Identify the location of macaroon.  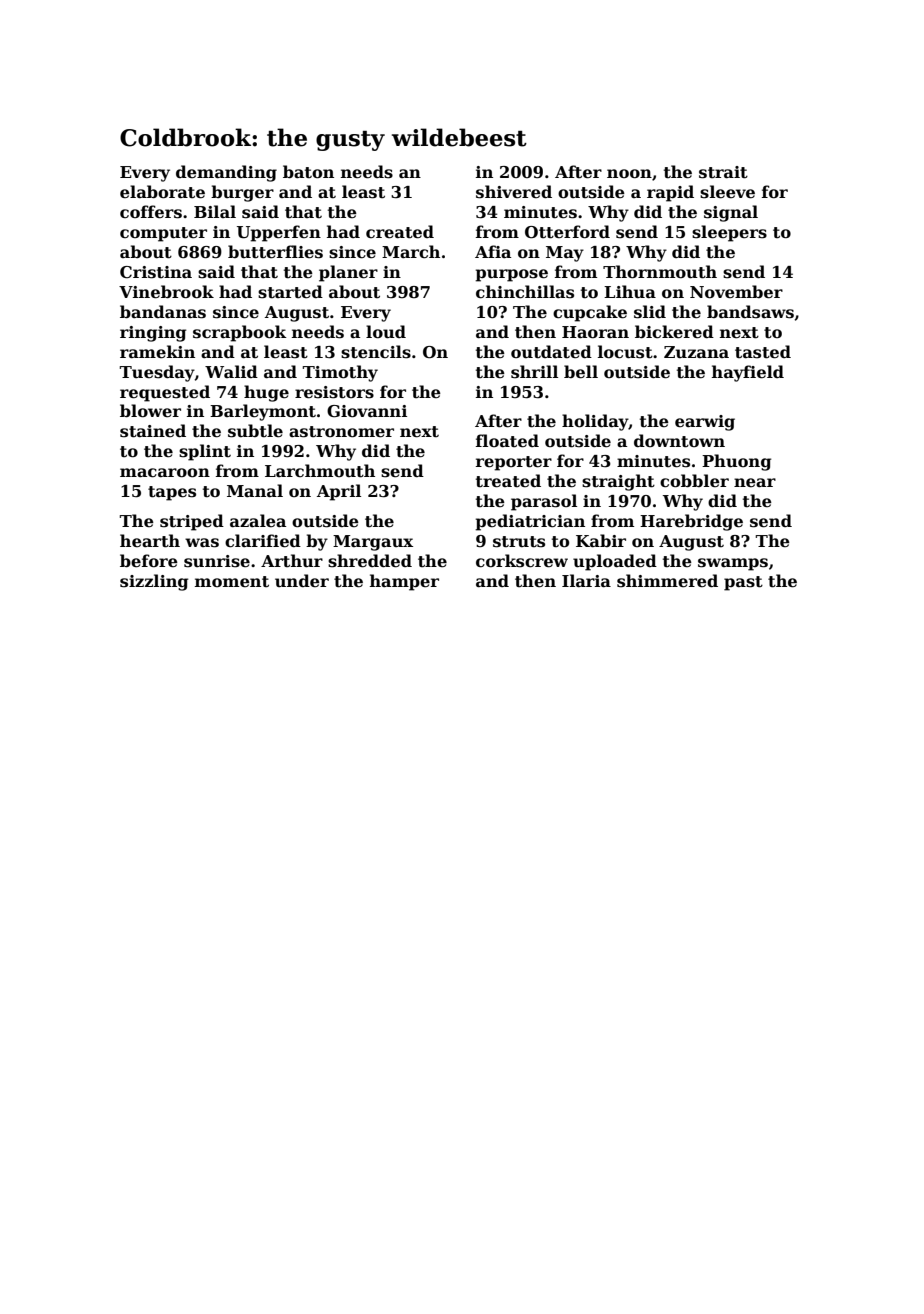
(165, 473).
